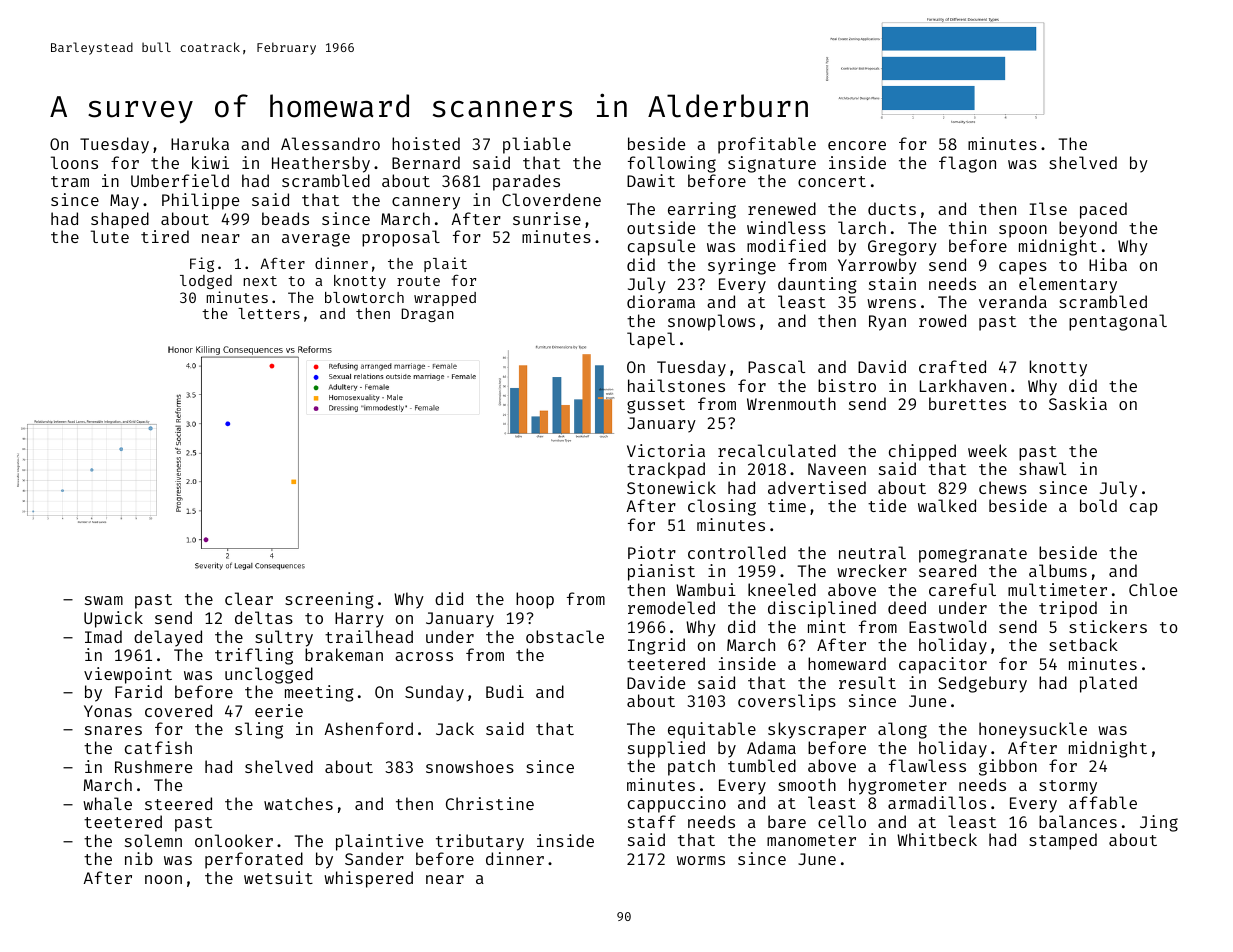 Image resolution: width=1233 pixels, height=952 pixels. I want to click on Hiba, so click(1108, 264).
